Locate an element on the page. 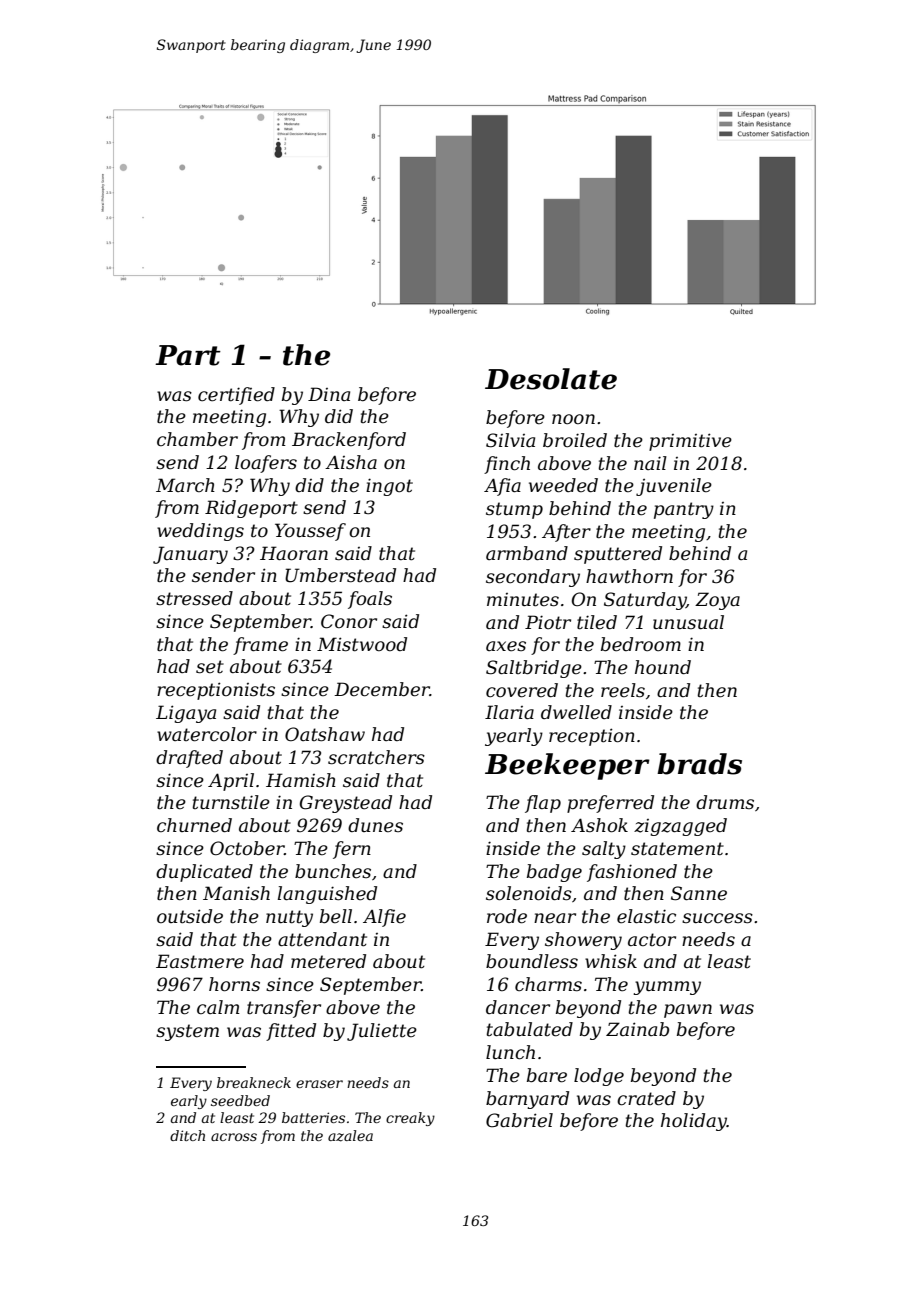  After is located at coordinates (566, 533).
